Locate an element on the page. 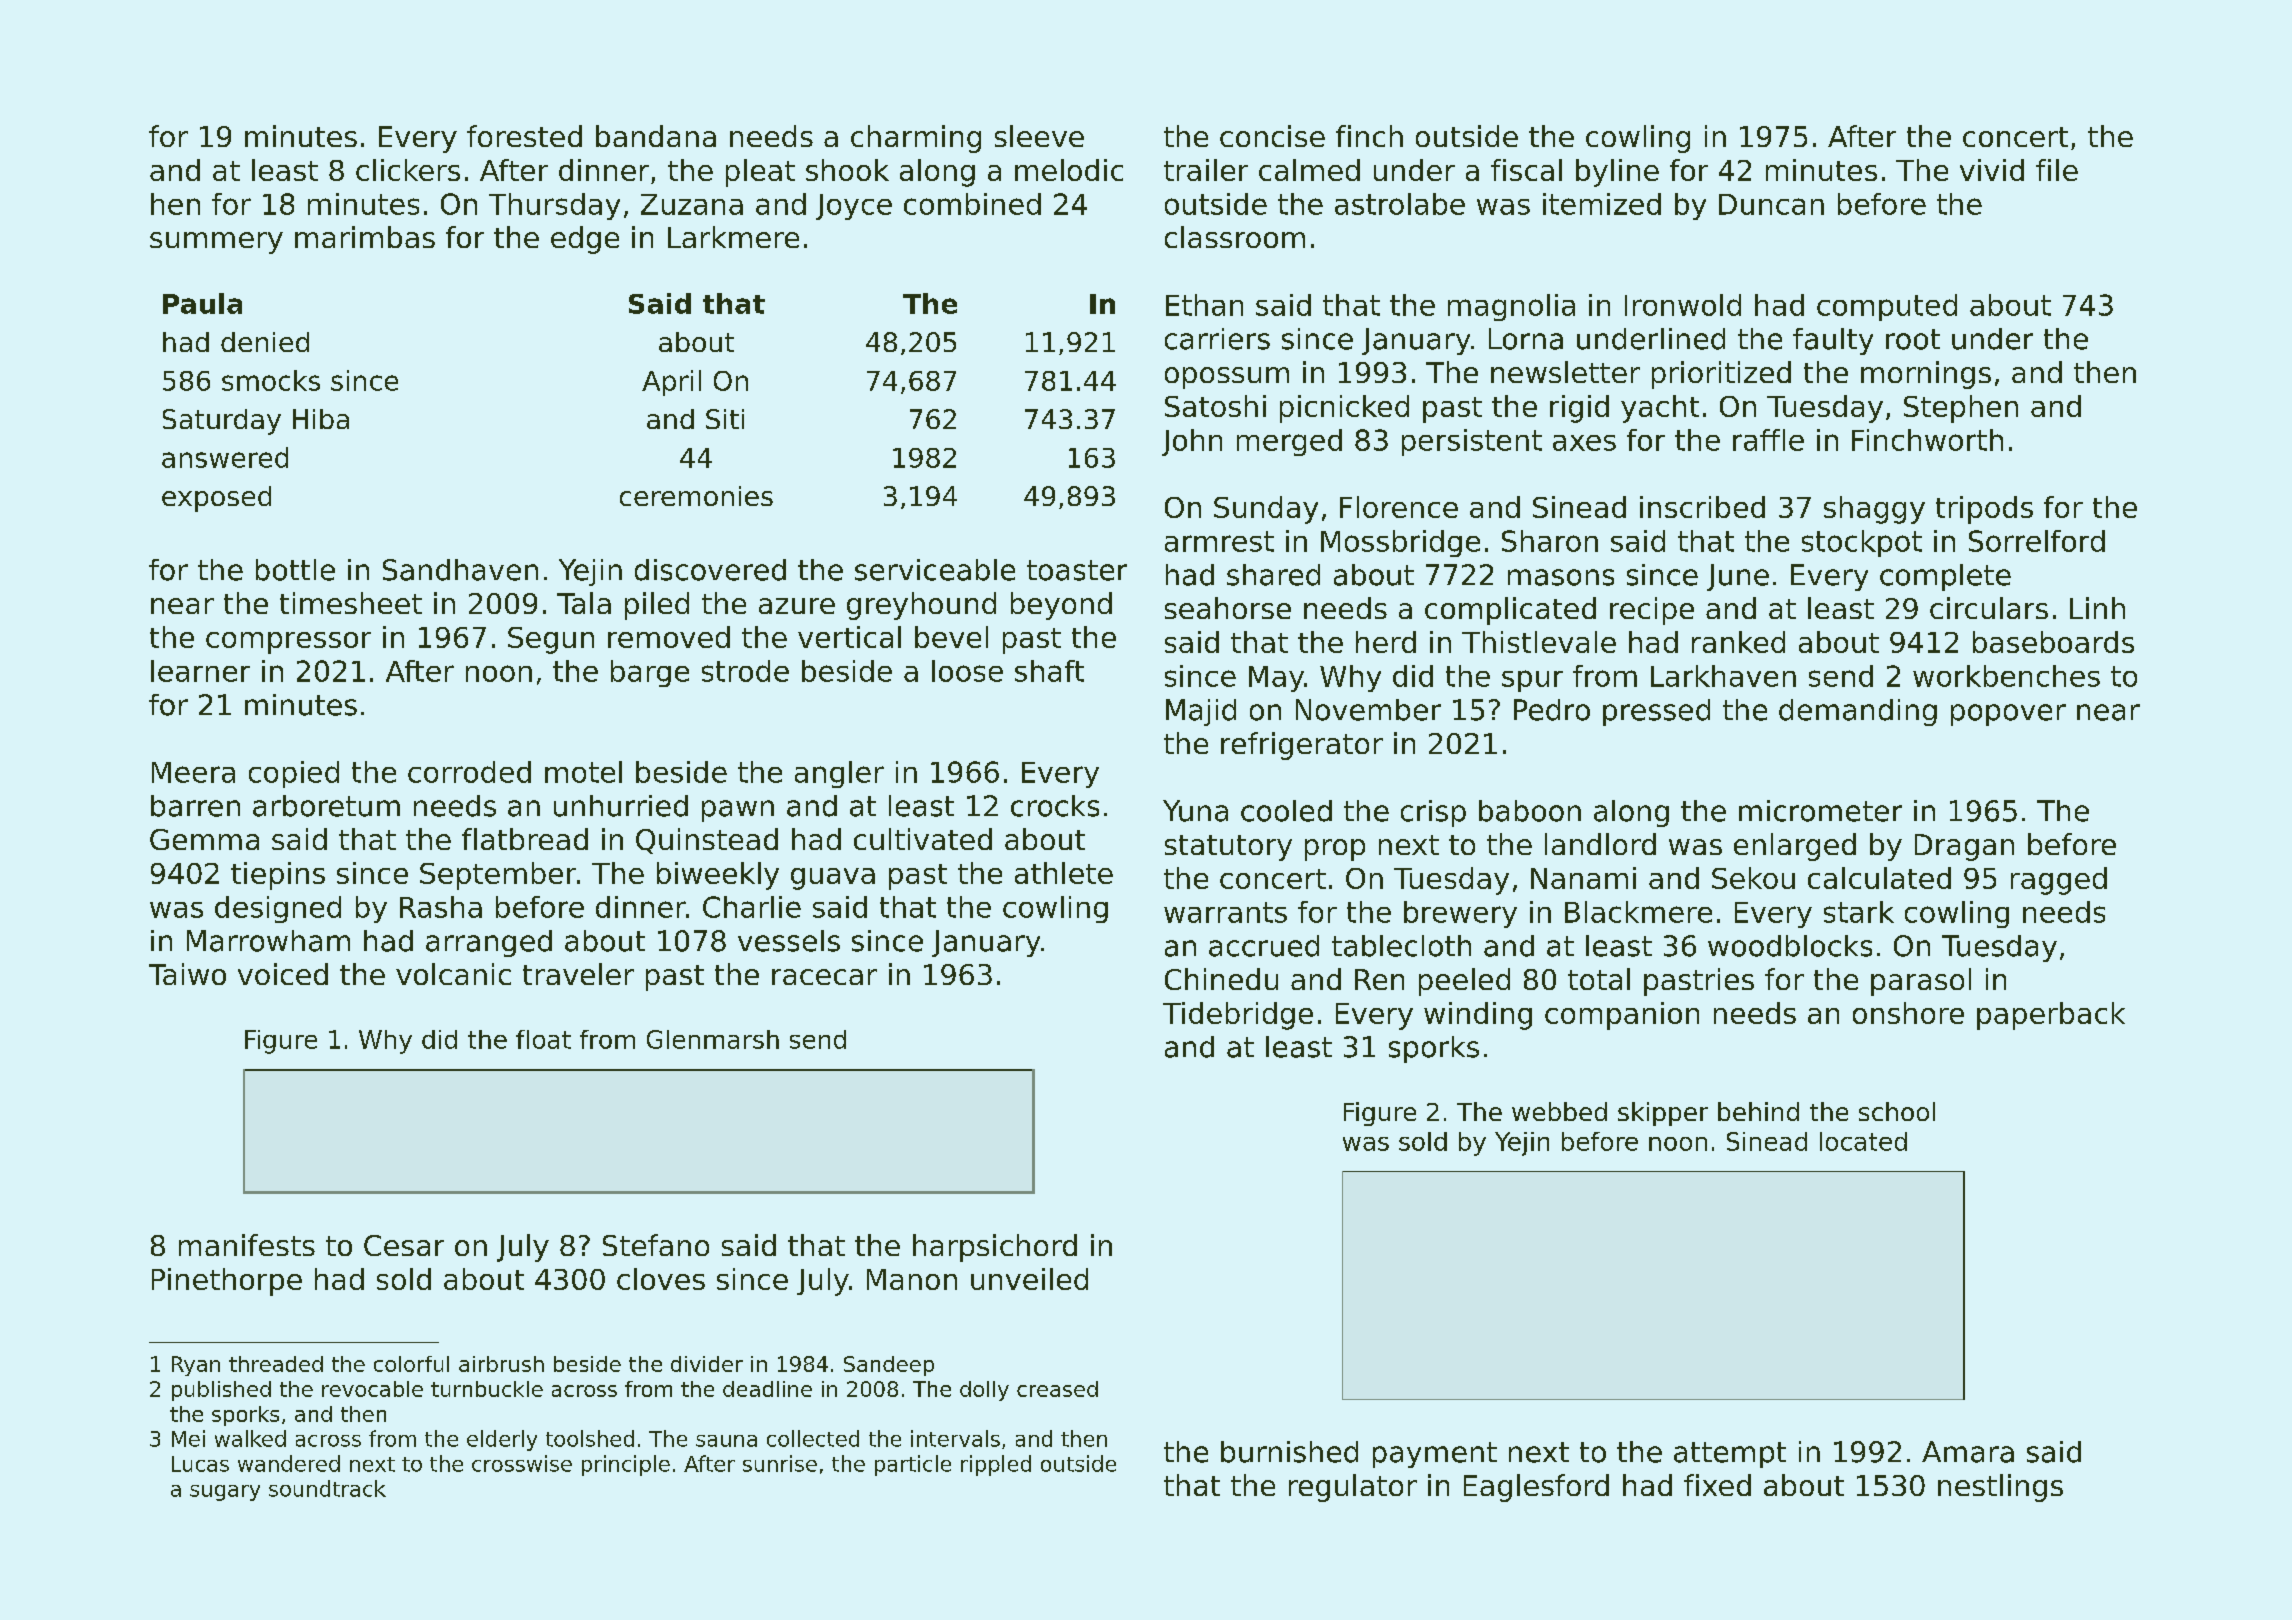 The image size is (2292, 1620). manifests is located at coordinates (247, 1245).
